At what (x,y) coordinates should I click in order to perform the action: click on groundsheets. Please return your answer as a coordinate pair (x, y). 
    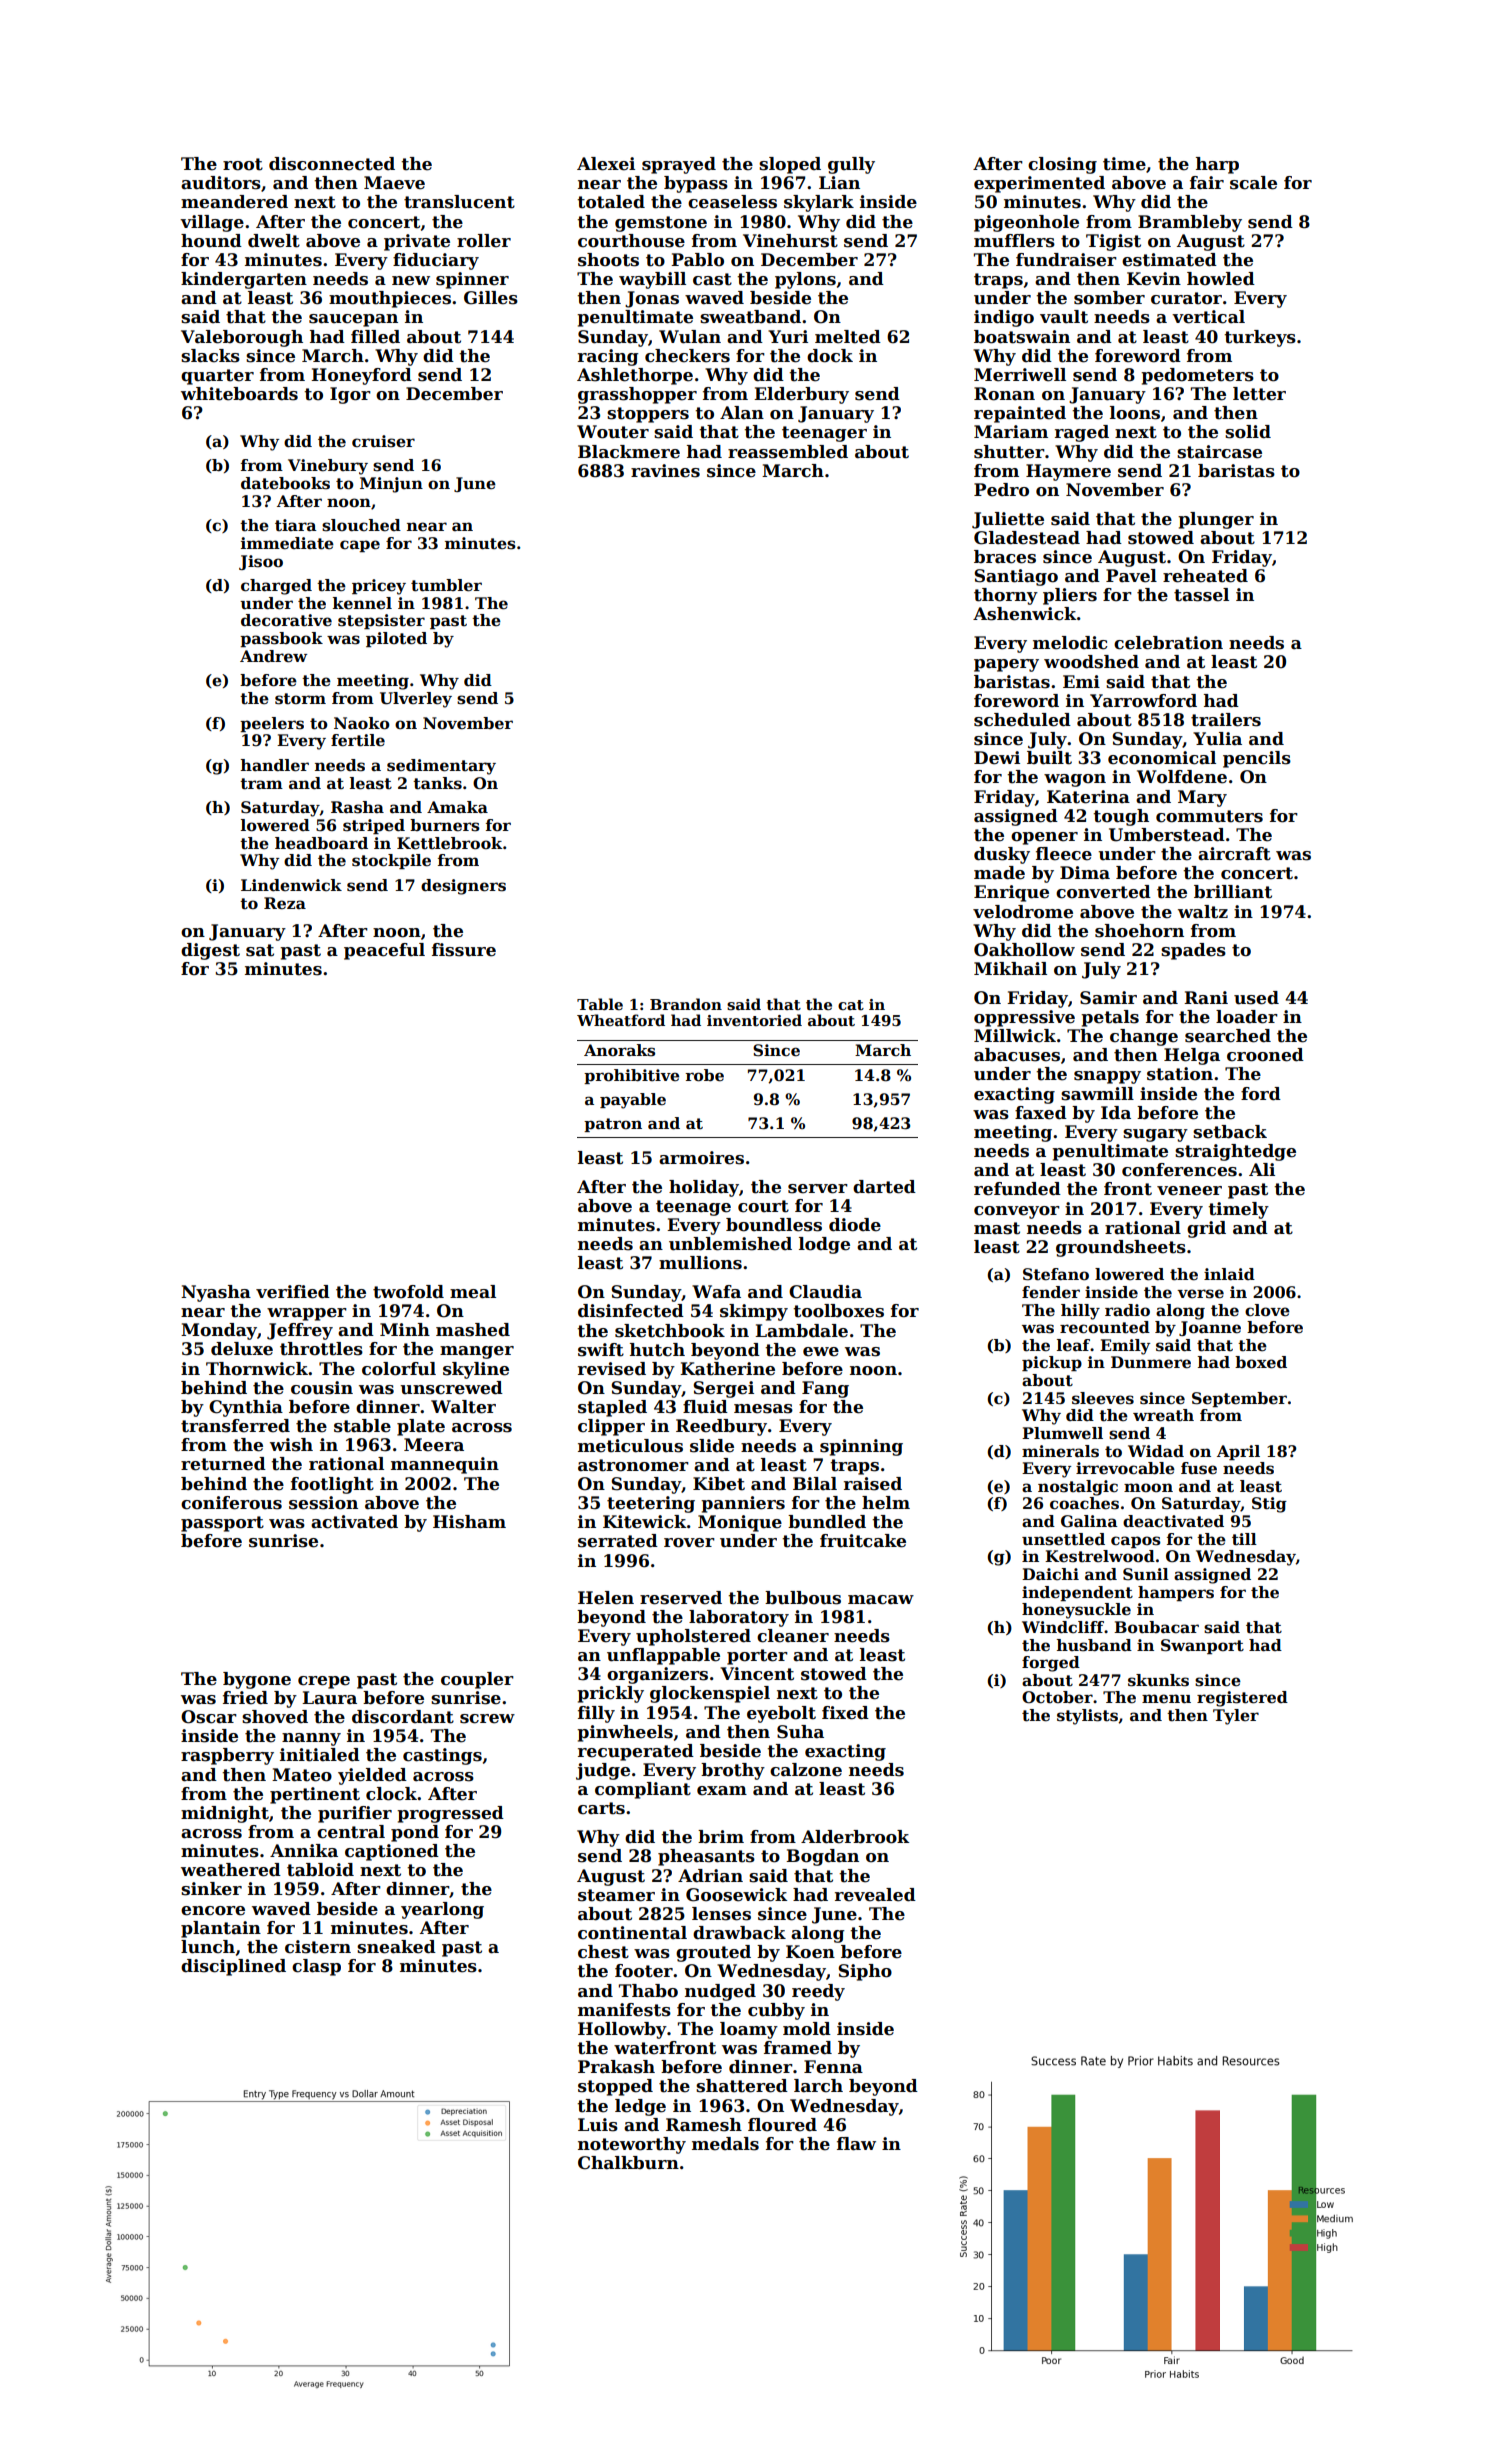
    Looking at the image, I should click on (1121, 1248).
